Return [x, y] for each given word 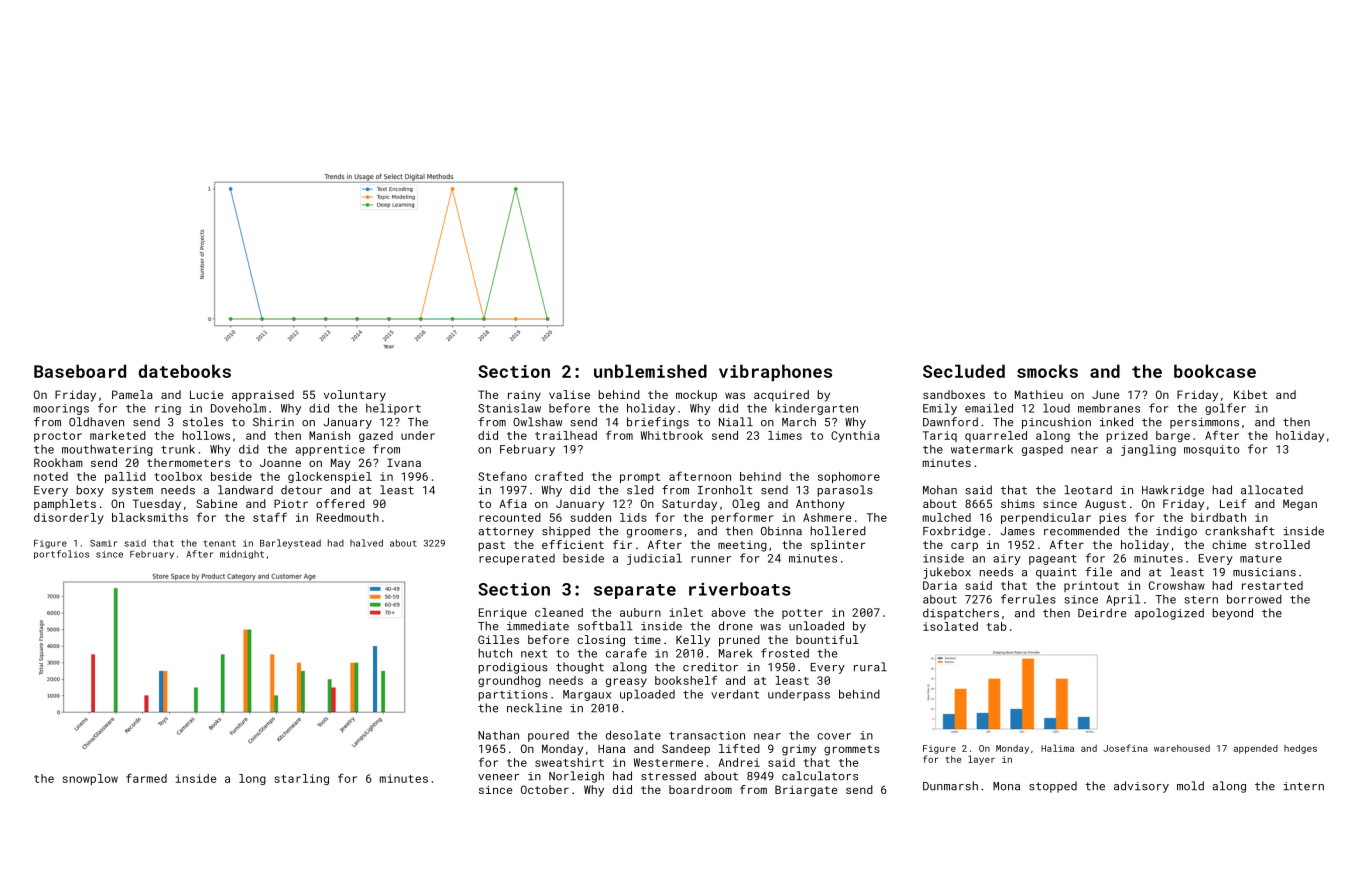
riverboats [740, 589]
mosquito [1212, 450]
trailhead [566, 435]
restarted [1272, 585]
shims [1018, 503]
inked [1116, 422]
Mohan [940, 490]
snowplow [90, 779]
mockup [696, 396]
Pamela [132, 394]
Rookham [58, 462]
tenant [219, 543]
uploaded [647, 695]
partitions [513, 695]
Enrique [503, 613]
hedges [1300, 749]
